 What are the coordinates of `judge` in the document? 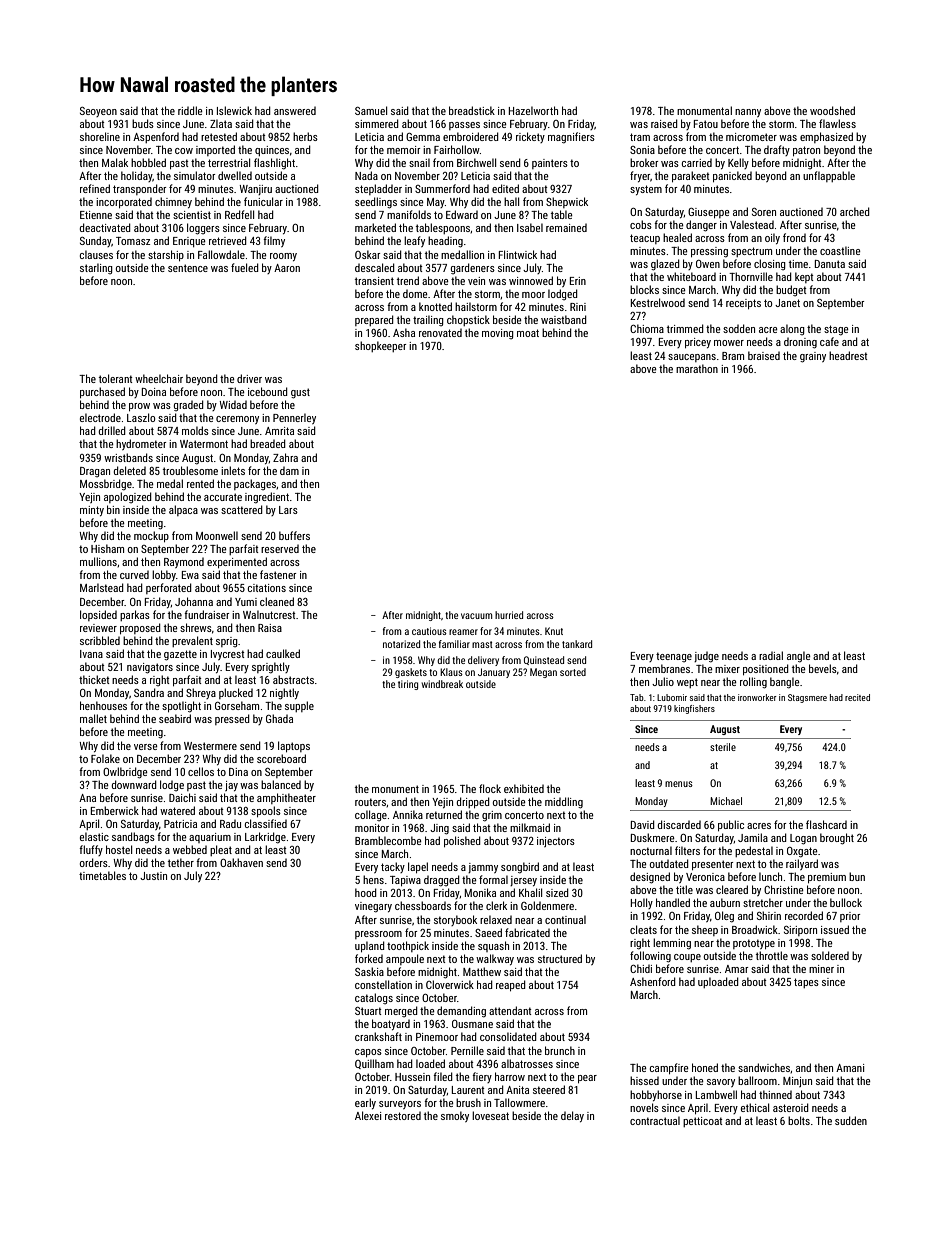 It's located at (706, 657).
